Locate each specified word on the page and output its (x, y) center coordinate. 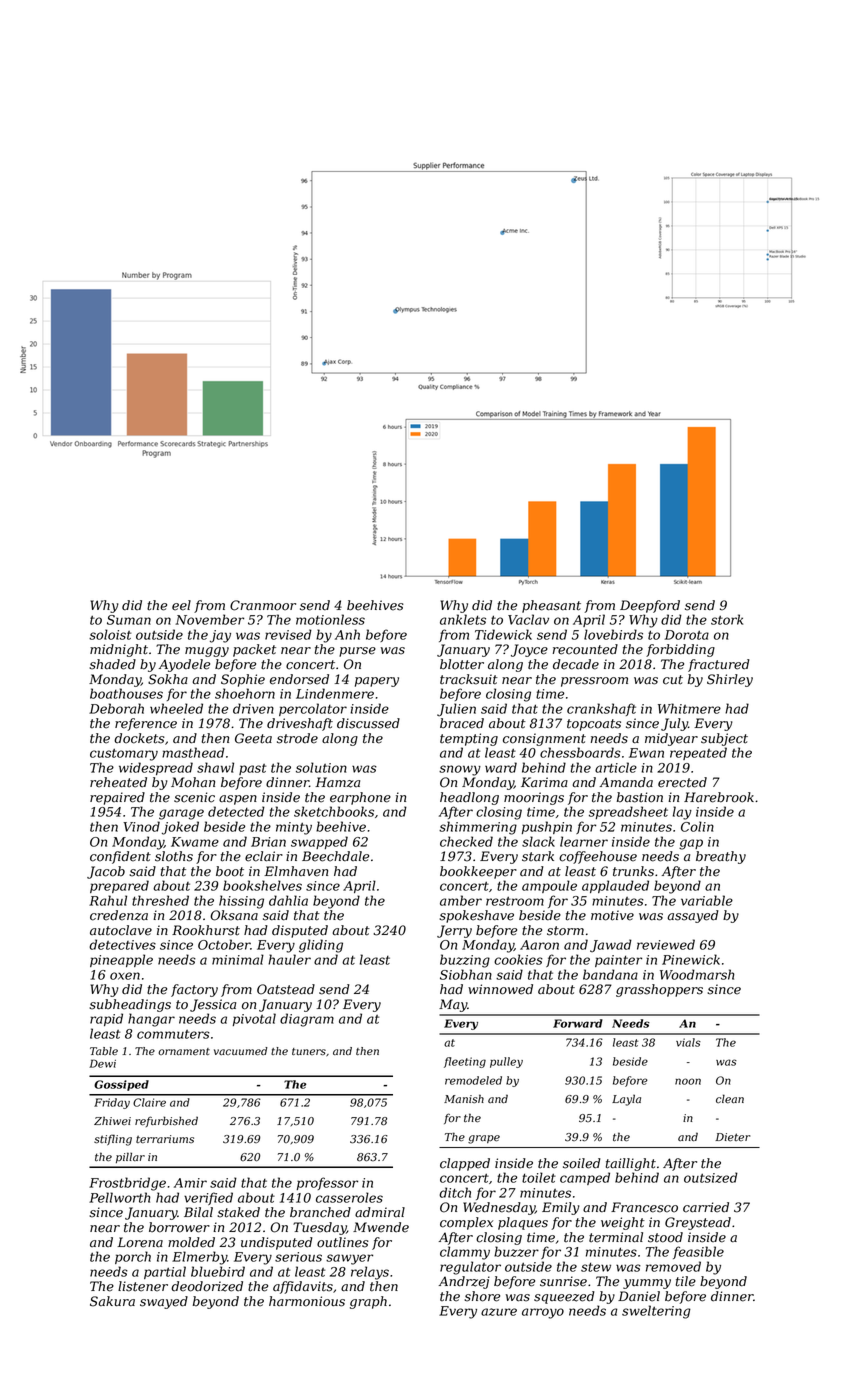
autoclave (121, 930)
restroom (515, 901)
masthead (193, 752)
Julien (456, 710)
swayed (164, 1302)
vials (688, 1042)
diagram (307, 1020)
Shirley (730, 680)
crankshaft (601, 709)
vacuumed (241, 1051)
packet (254, 650)
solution (321, 767)
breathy (721, 857)
